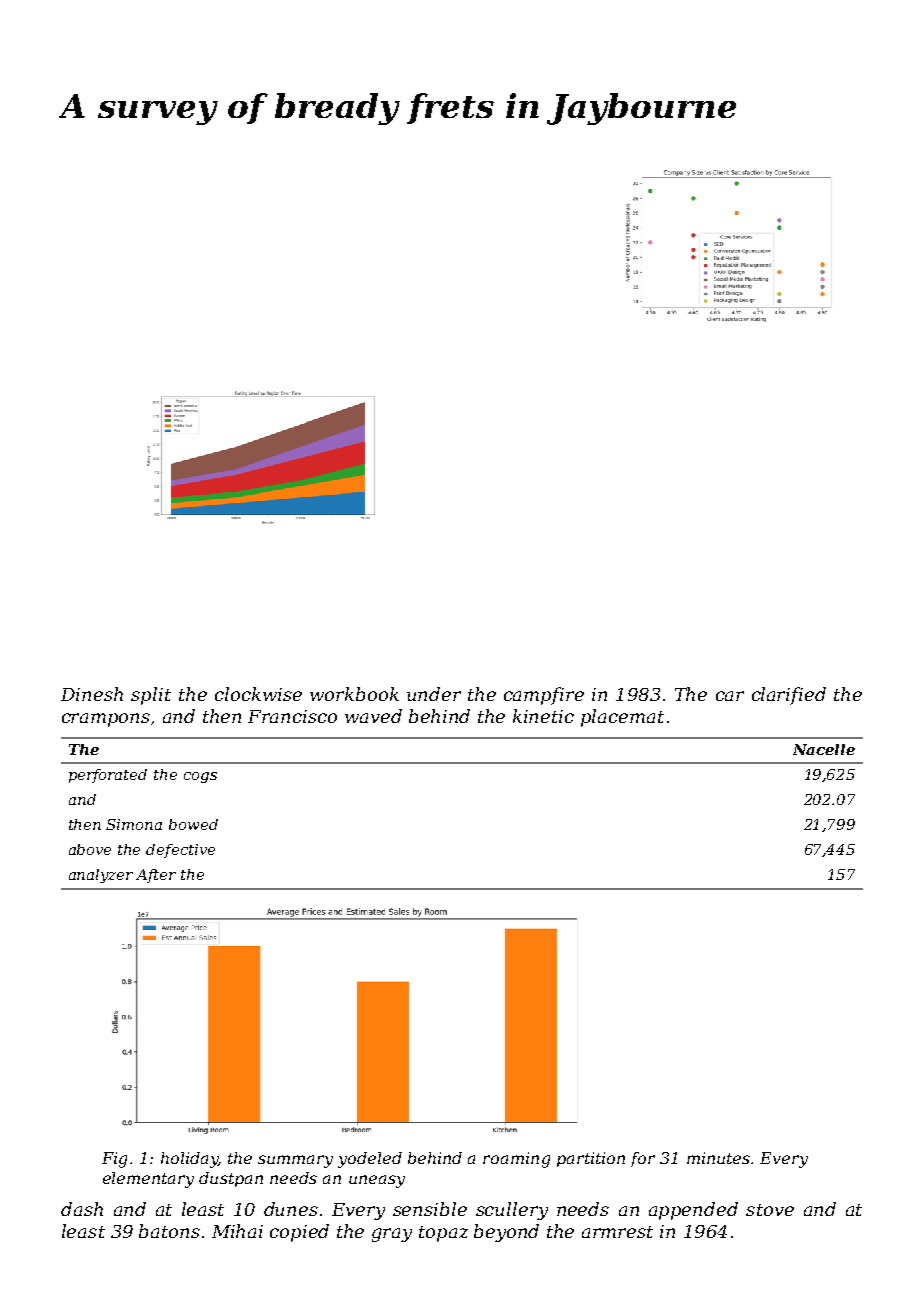 This image has height=1314, width=924. Describe the element at coordinates (156, 876) in the image. I see `After` at that location.
